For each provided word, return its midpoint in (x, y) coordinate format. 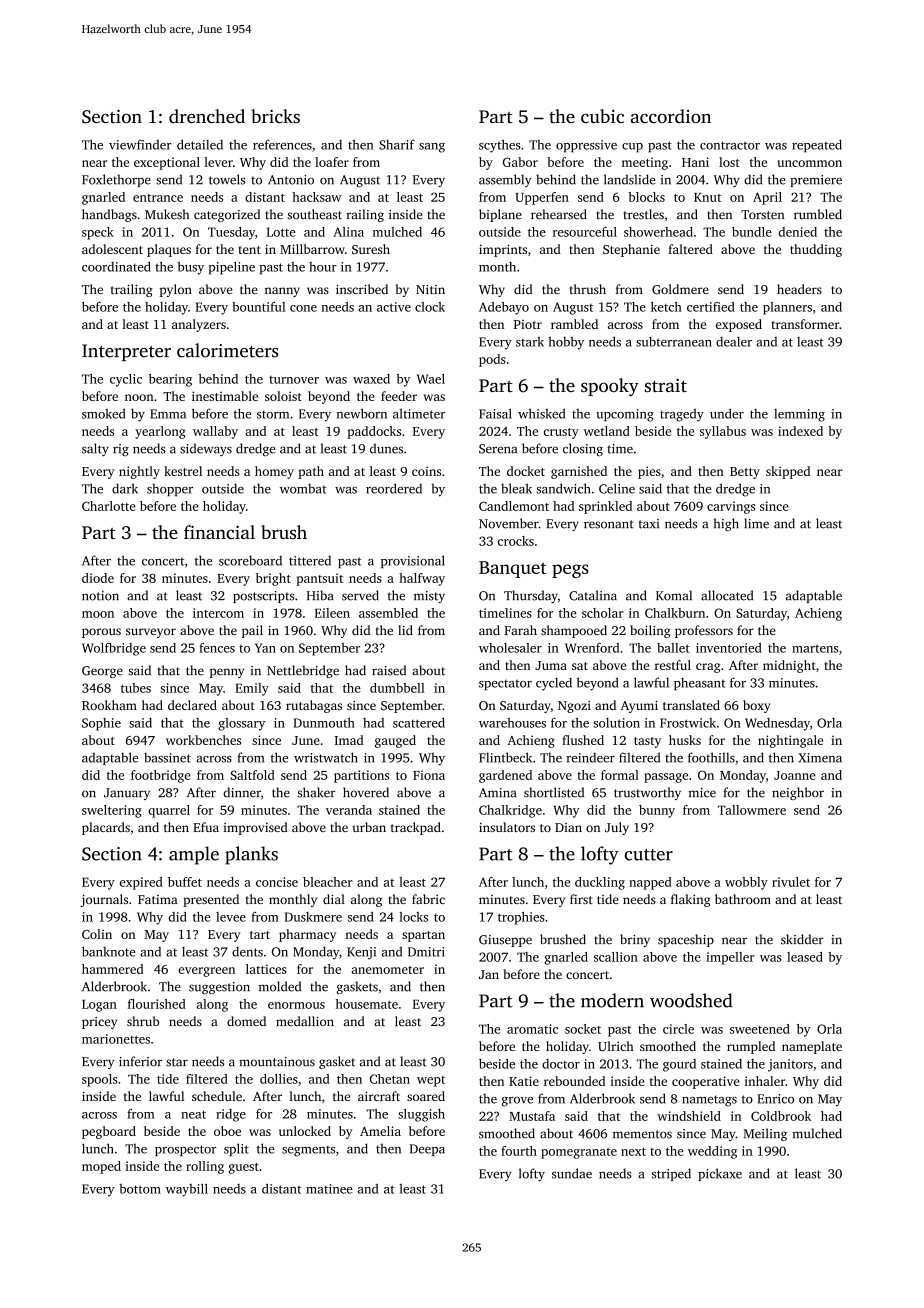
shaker (316, 792)
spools (99, 1080)
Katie (524, 1081)
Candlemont (514, 506)
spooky (610, 387)
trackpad (416, 828)
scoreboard (250, 560)
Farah (520, 630)
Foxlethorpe (116, 180)
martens (815, 649)
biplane (500, 215)
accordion (671, 116)
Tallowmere (752, 810)
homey (274, 472)
